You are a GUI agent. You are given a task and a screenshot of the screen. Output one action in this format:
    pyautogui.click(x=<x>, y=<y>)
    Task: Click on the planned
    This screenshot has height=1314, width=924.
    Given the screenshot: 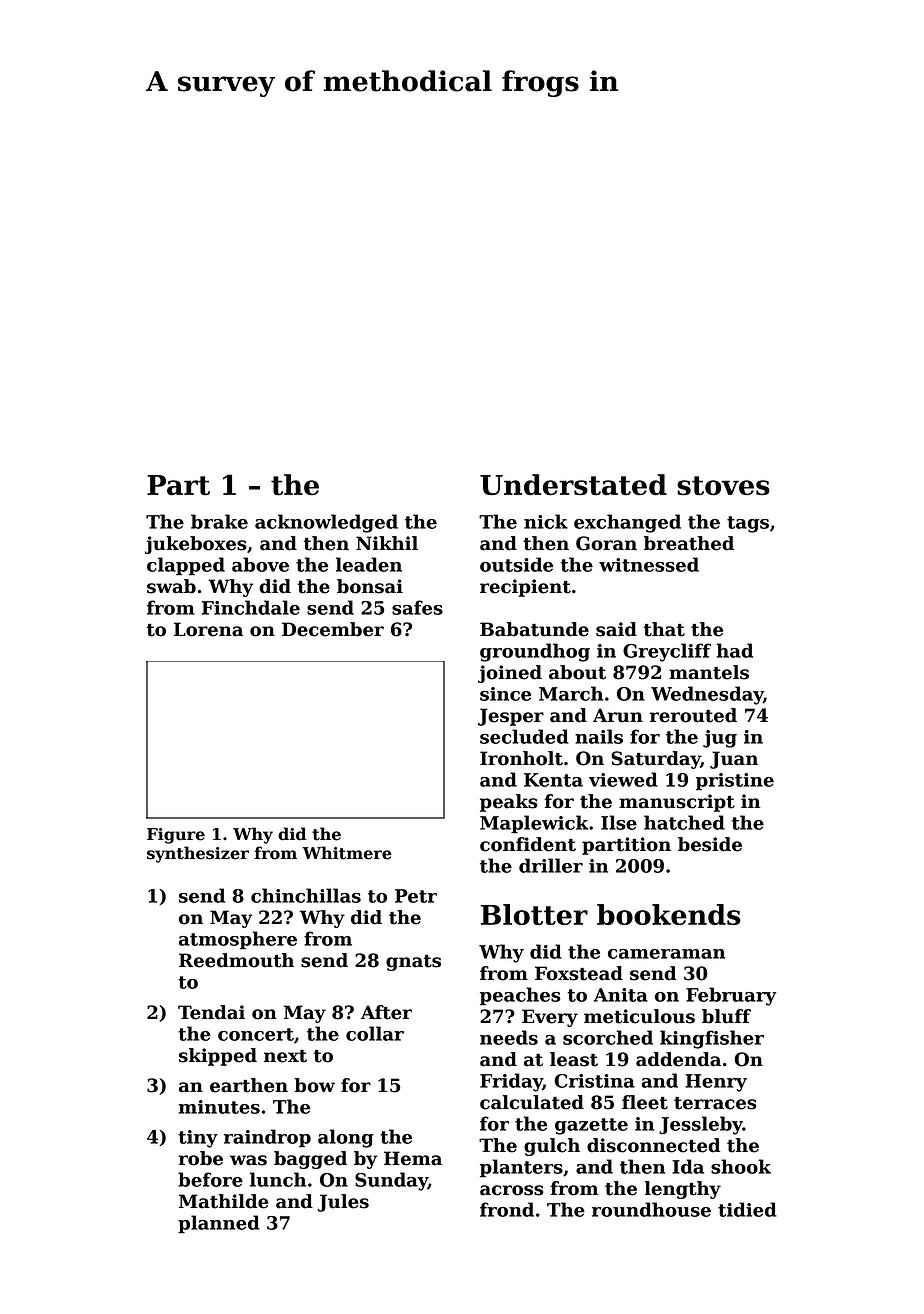 What is the action you would take?
    pyautogui.click(x=219, y=1224)
